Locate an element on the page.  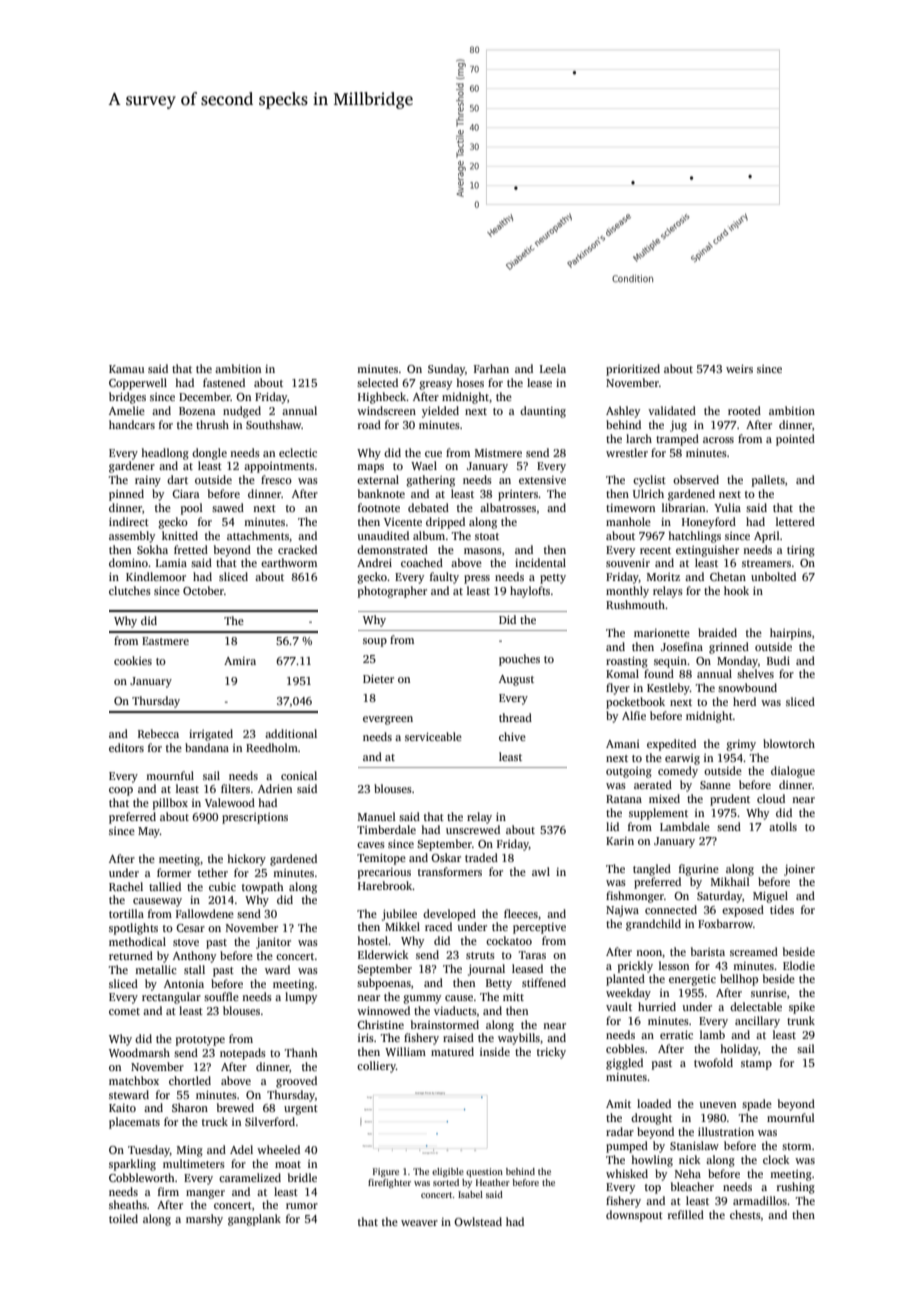
gangplank is located at coordinates (254, 1220).
